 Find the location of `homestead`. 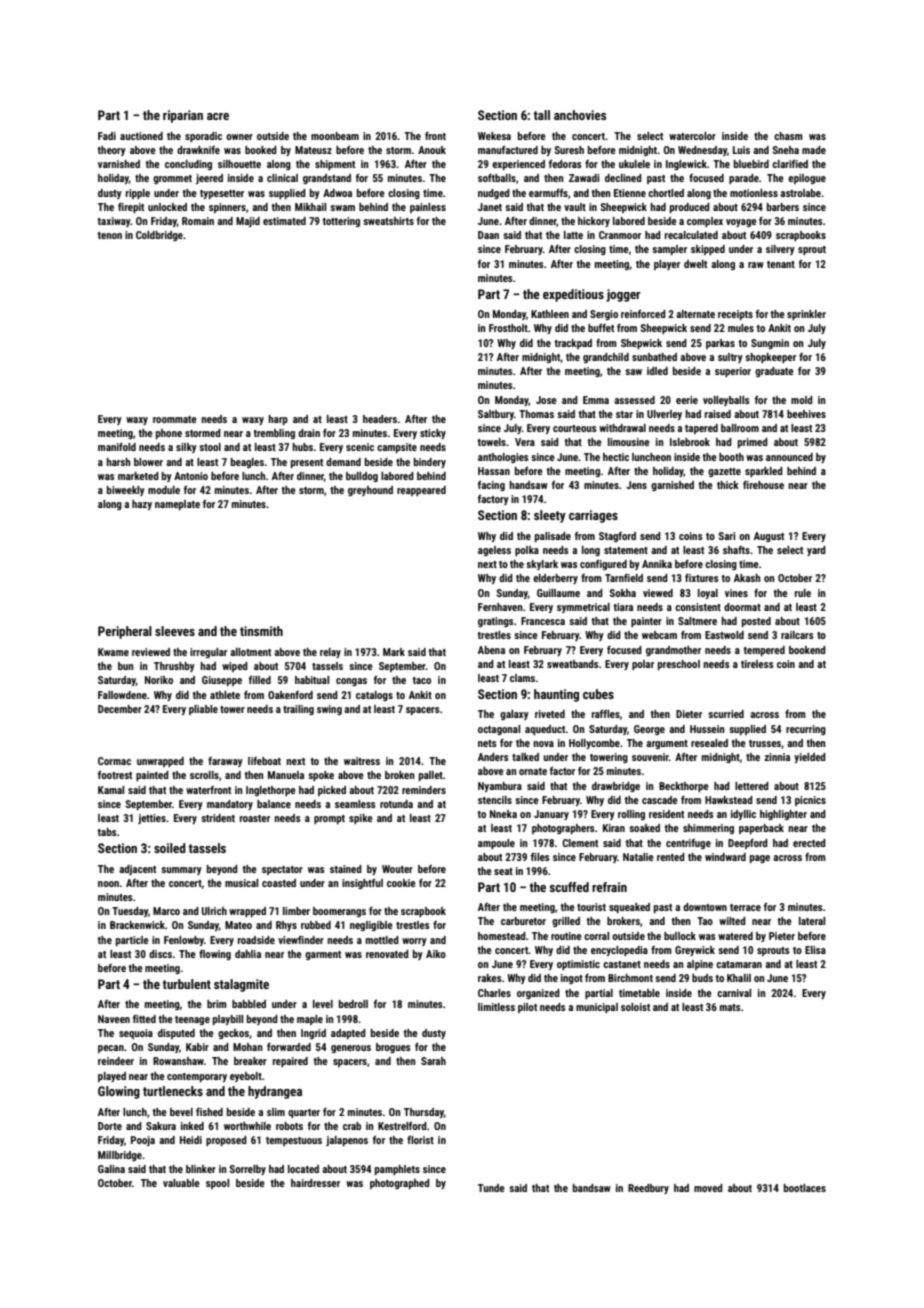

homestead is located at coordinates (502, 936).
